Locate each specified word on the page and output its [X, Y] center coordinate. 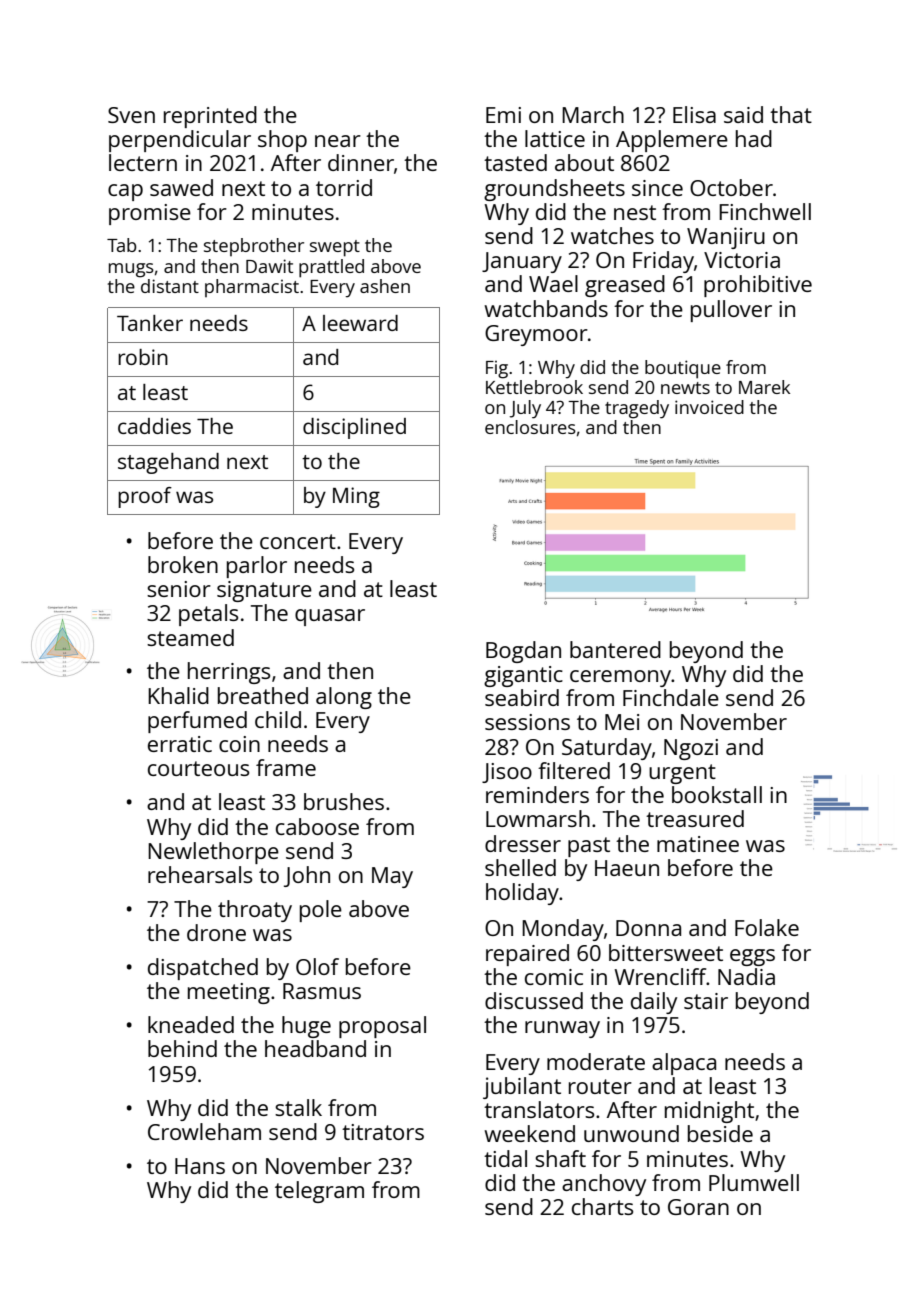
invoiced [709, 407]
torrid [344, 187]
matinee [698, 844]
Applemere [672, 141]
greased [625, 286]
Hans [200, 1166]
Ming [356, 497]
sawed [181, 187]
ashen [385, 286]
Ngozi [691, 749]
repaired [527, 955]
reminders [537, 794]
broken [183, 564]
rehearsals [200, 874]
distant [170, 286]
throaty [255, 911]
